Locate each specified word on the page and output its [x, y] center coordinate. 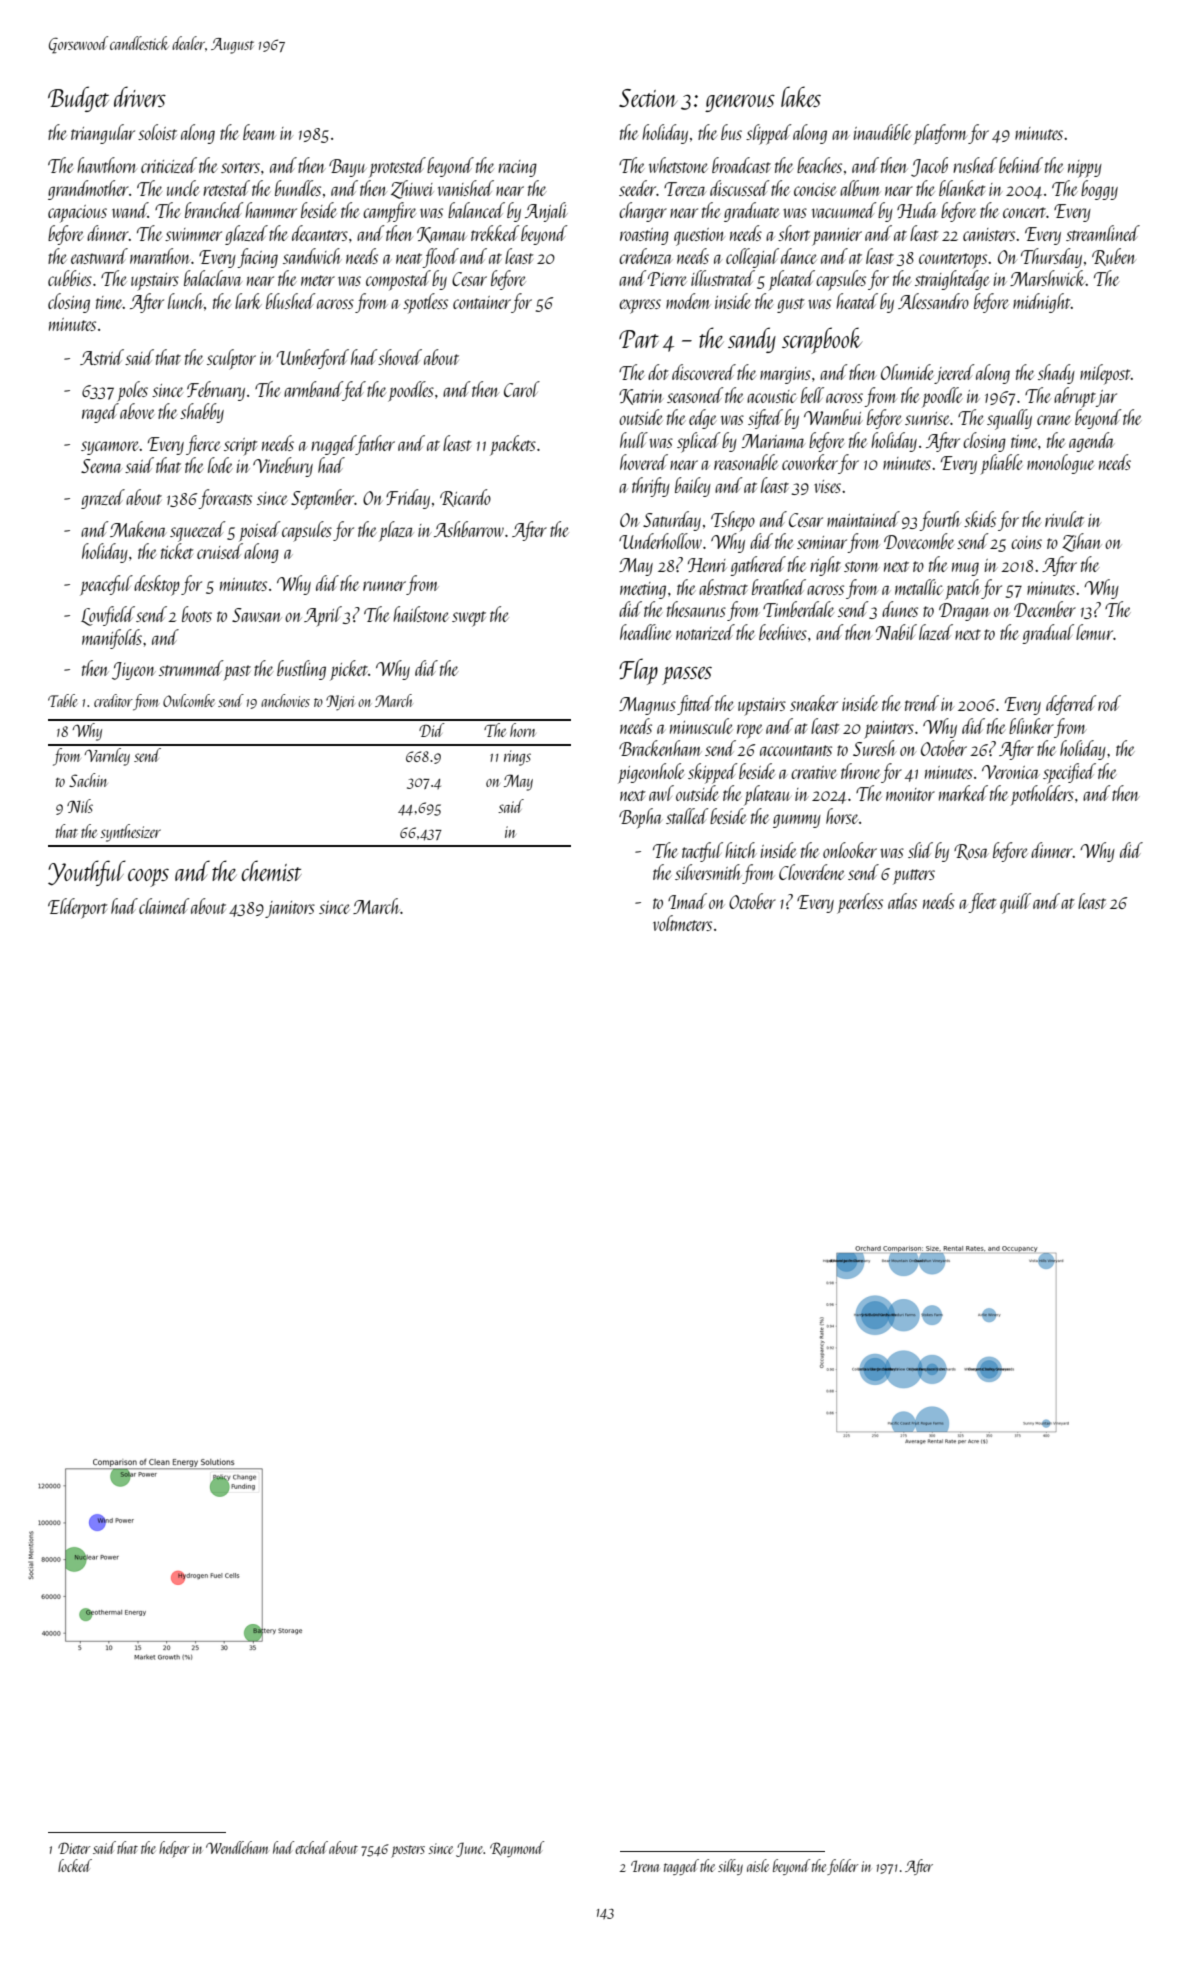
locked [75, 1865]
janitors [290, 909]
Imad [687, 901]
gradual [1048, 634]
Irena [645, 1866]
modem [688, 301]
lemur [1094, 632]
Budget [78, 99]
